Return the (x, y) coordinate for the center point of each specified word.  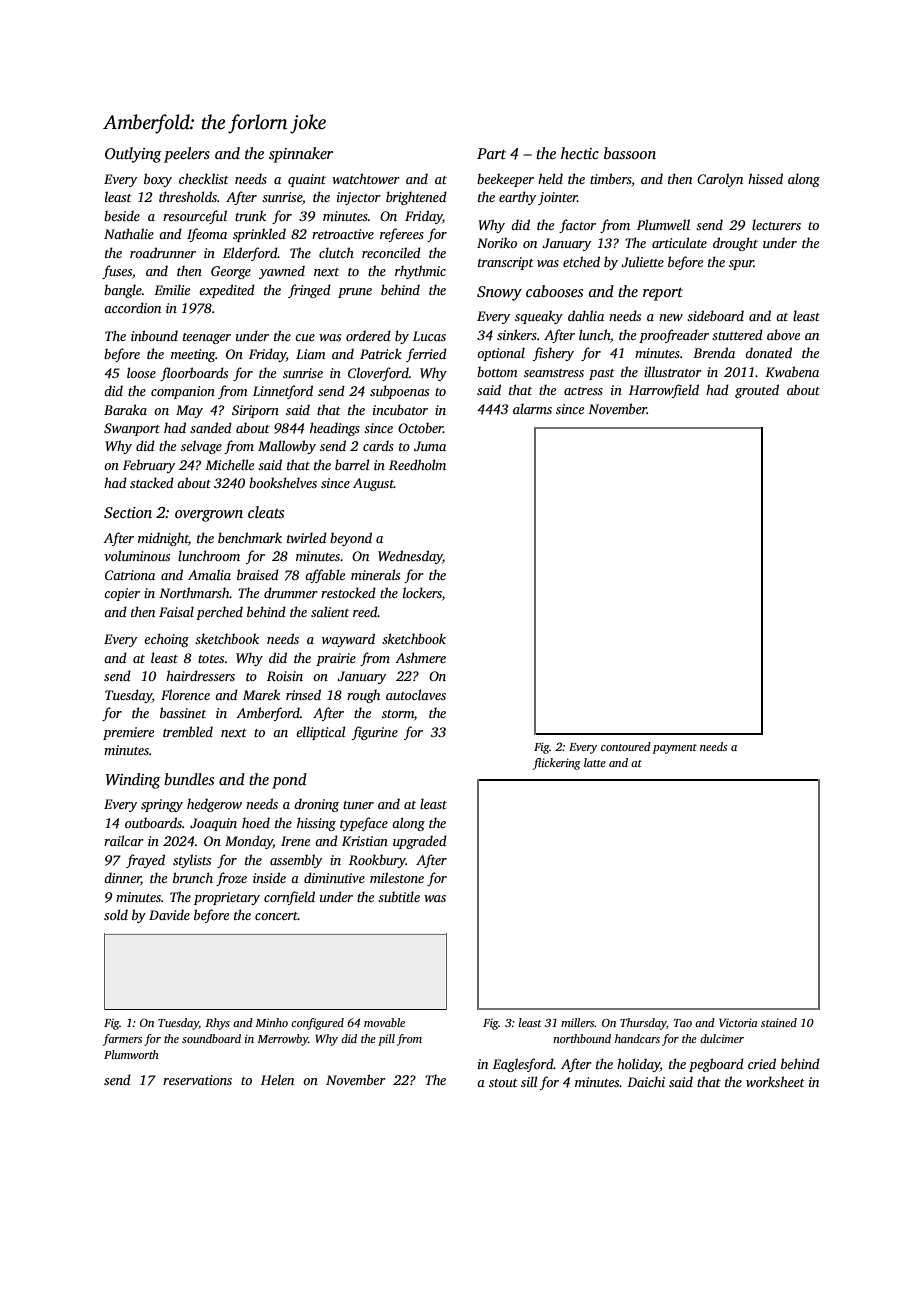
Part (491, 153)
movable (384, 1022)
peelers (187, 155)
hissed (765, 178)
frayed (145, 861)
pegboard (716, 1065)
